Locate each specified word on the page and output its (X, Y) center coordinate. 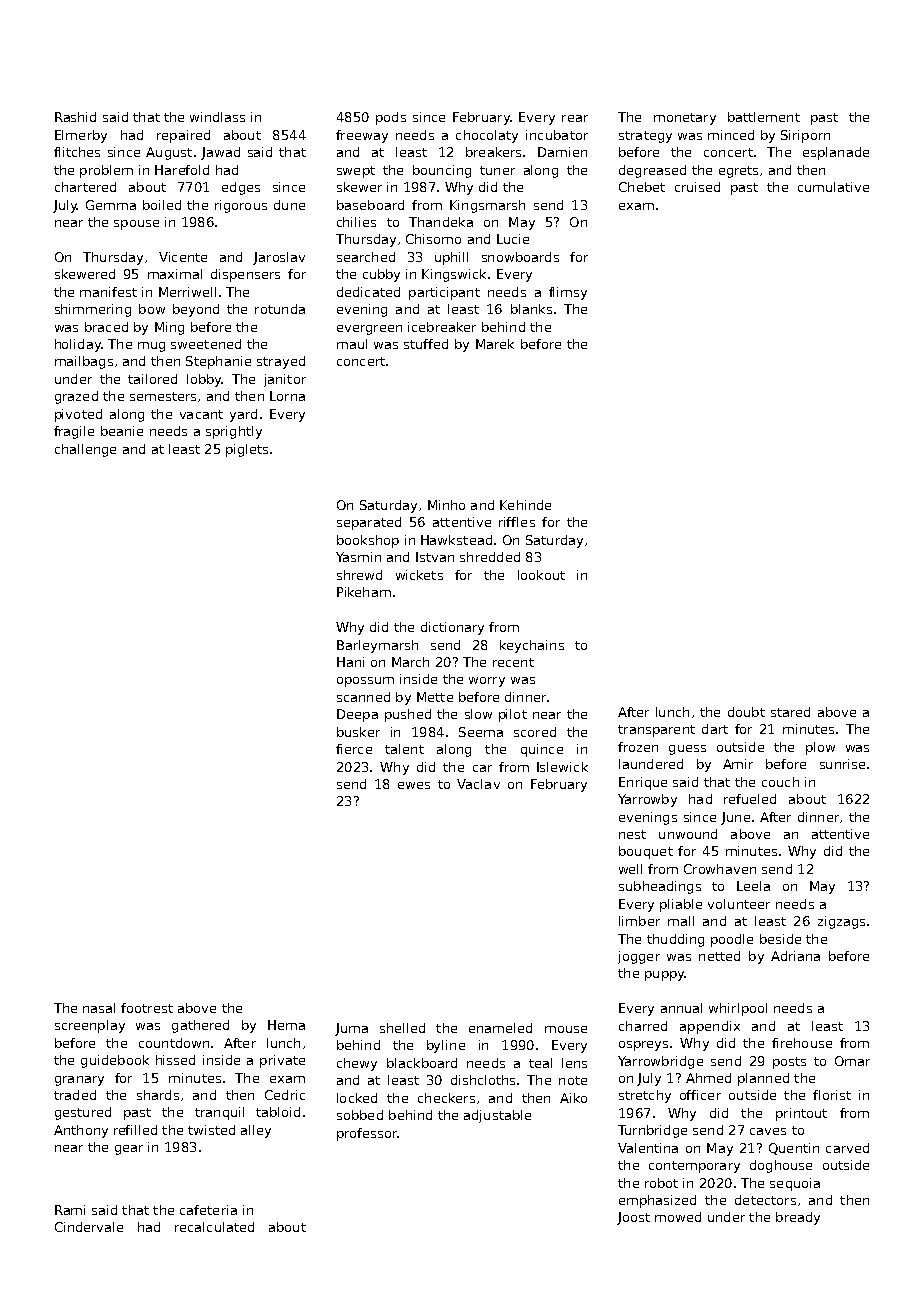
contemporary (694, 1167)
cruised (697, 187)
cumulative (833, 187)
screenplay (90, 1026)
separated (369, 523)
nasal (99, 1008)
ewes (414, 785)
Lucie (513, 239)
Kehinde (525, 505)
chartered (85, 187)
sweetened (206, 344)
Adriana (795, 956)
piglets (247, 450)
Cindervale (89, 1227)
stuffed (426, 344)
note (573, 1080)
